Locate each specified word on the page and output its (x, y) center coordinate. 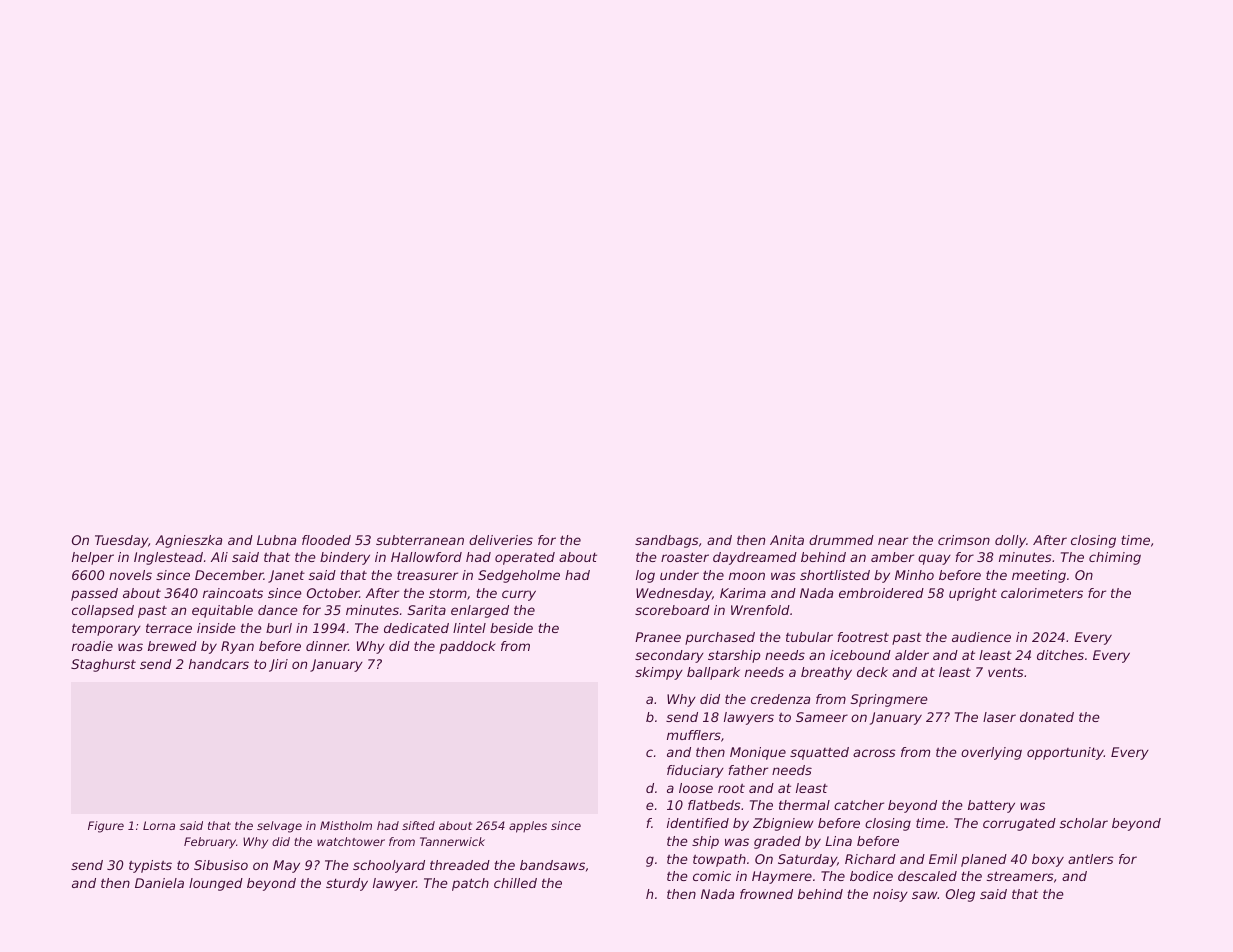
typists (150, 866)
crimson (964, 540)
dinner (327, 646)
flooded (326, 540)
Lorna (159, 825)
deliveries (501, 540)
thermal (804, 805)
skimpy (659, 673)
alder (912, 655)
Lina (838, 841)
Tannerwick (452, 841)
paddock (467, 647)
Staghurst (103, 665)
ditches (1060, 655)
